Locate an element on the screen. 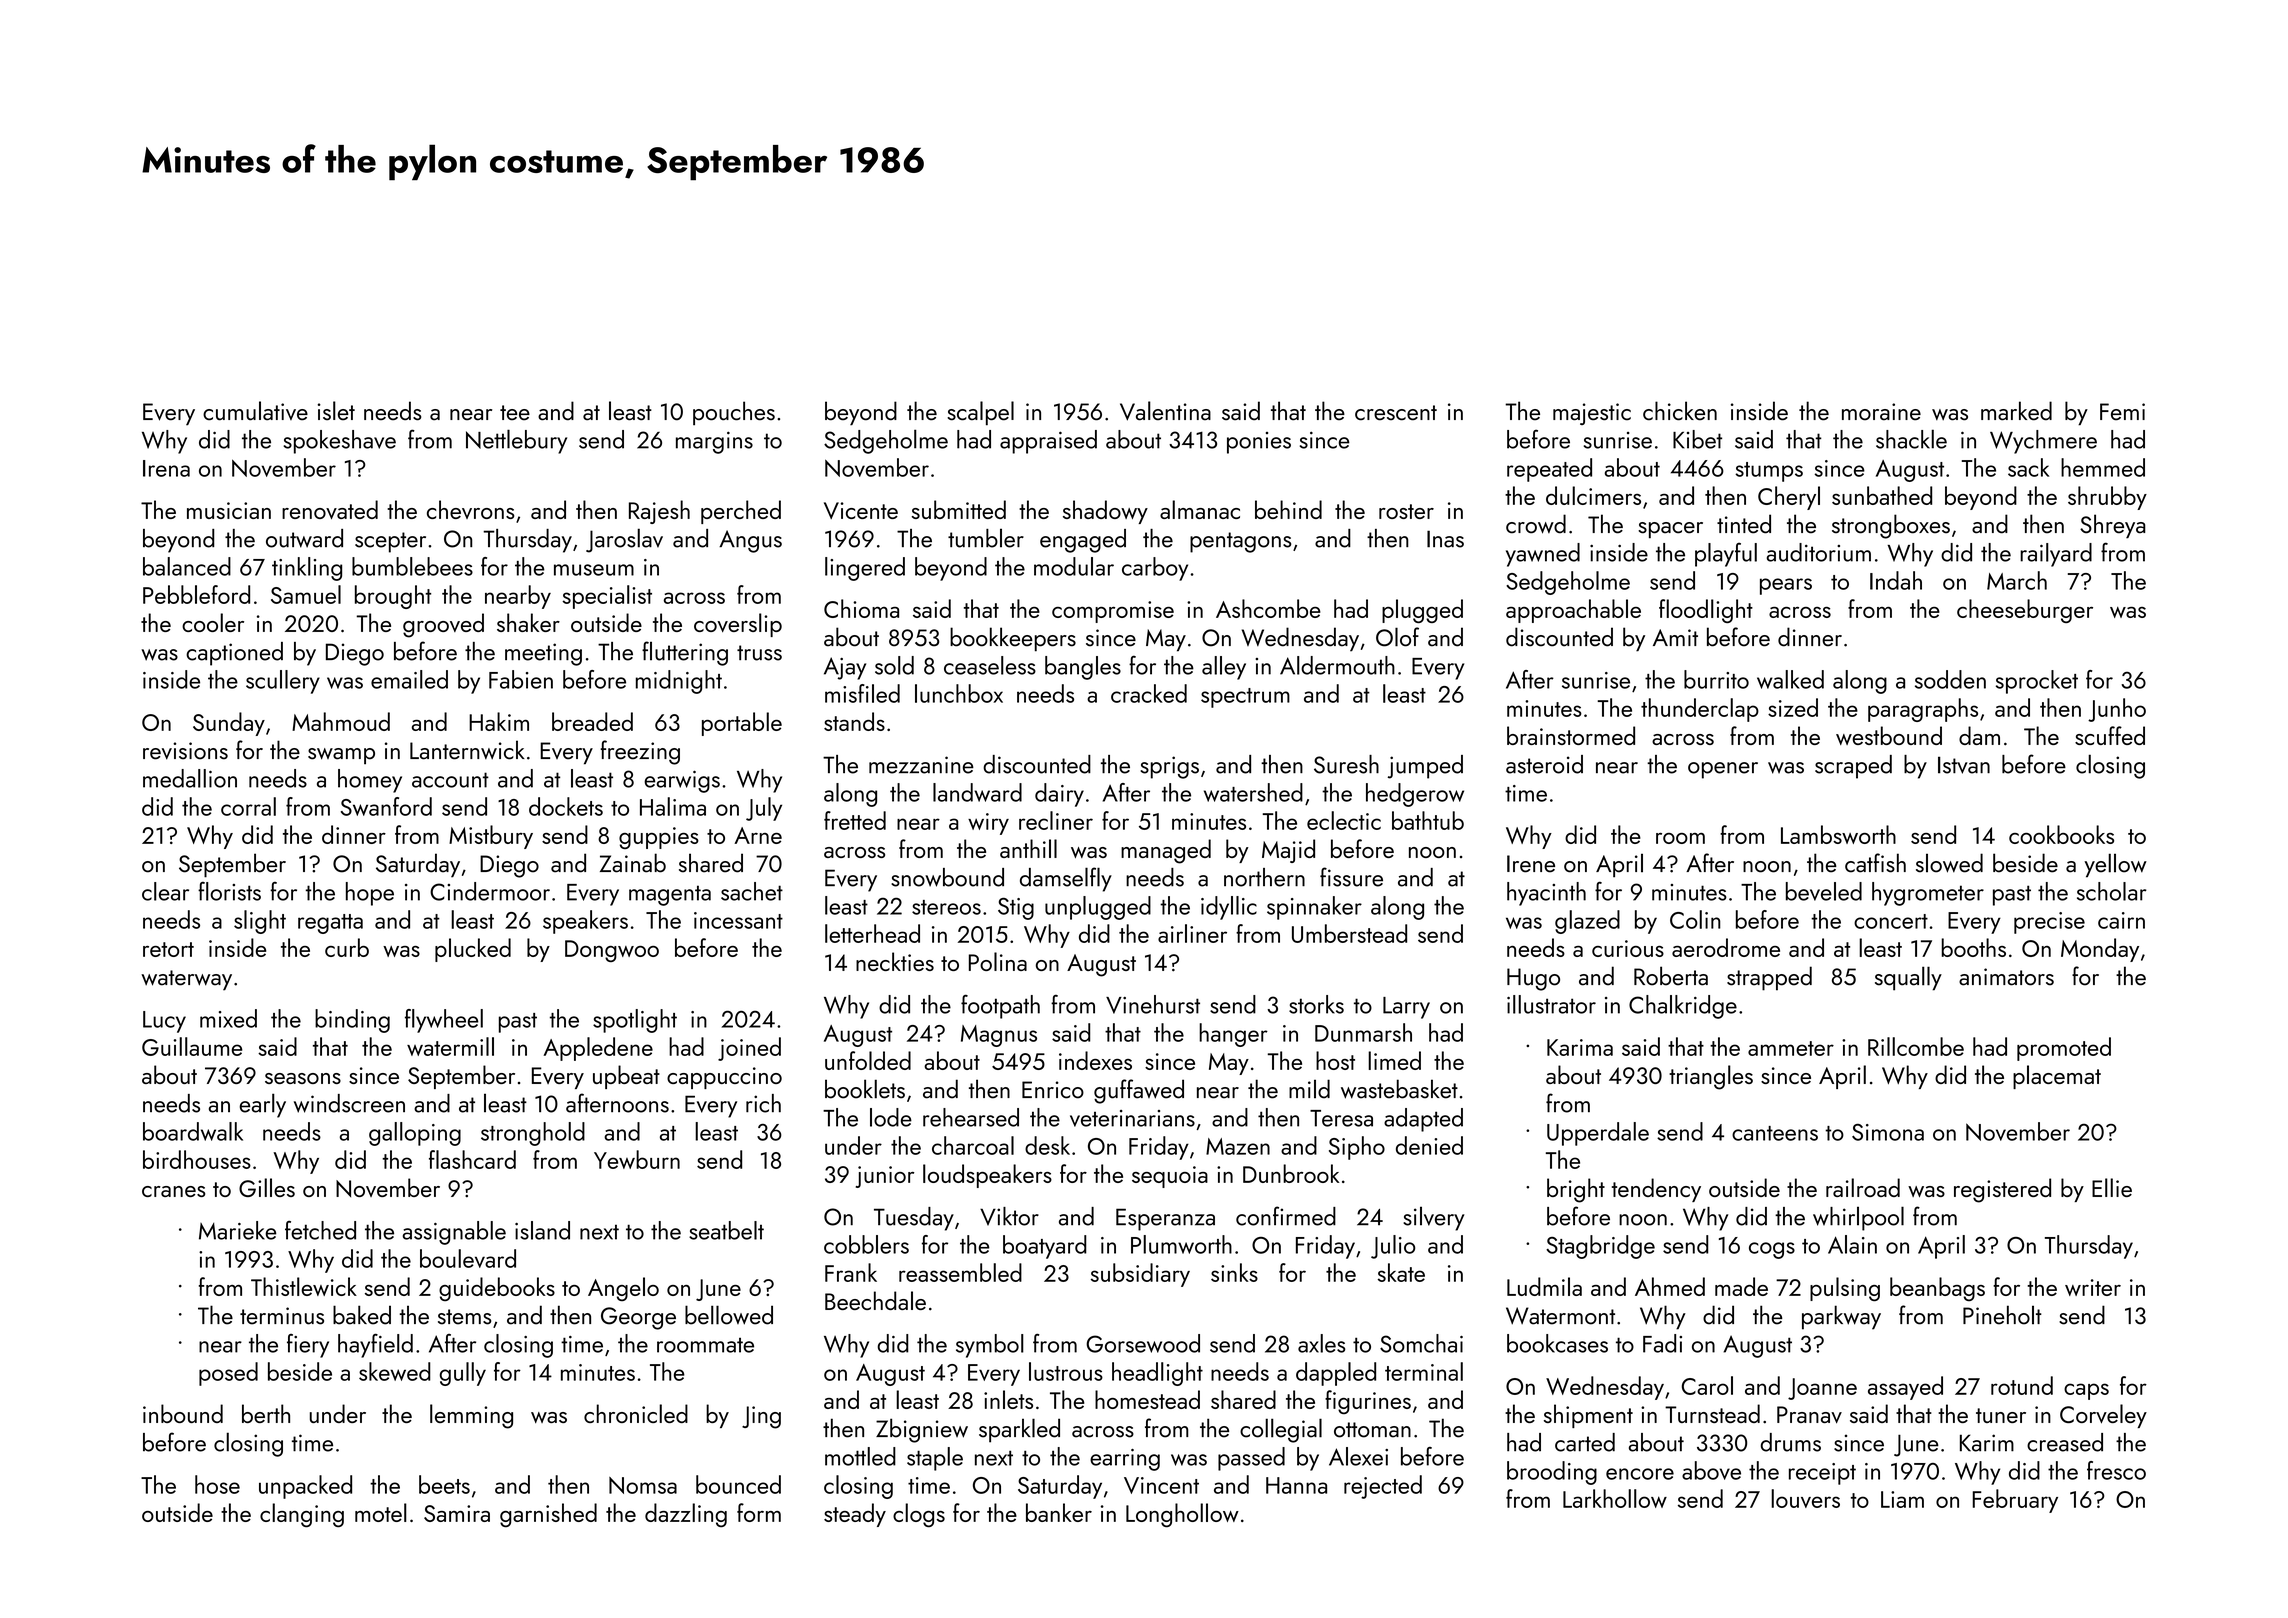  cumulative is located at coordinates (255, 411).
